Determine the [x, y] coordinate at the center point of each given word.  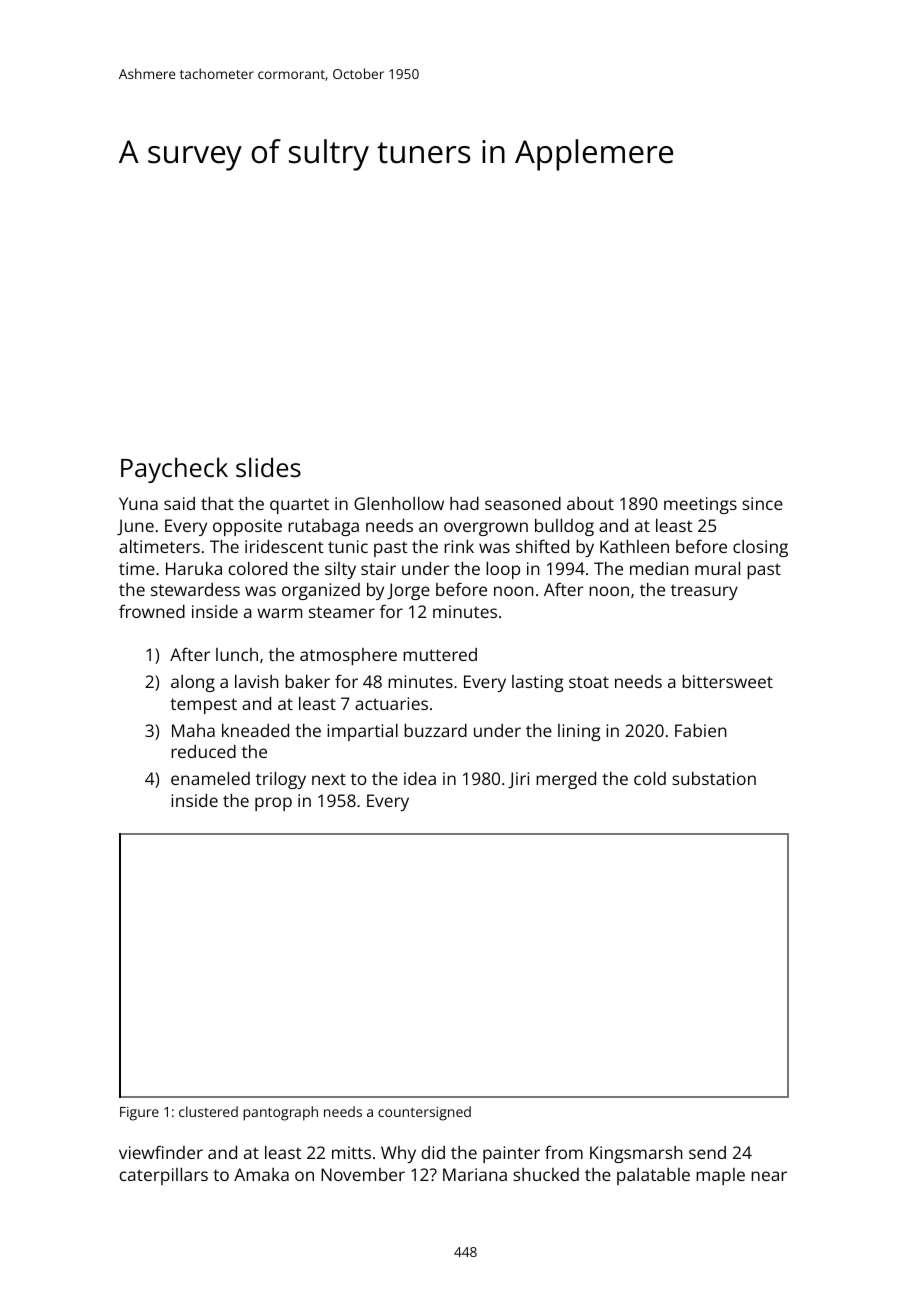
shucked [546, 1174]
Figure [139, 1114]
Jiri [518, 780]
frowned [152, 611]
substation [714, 778]
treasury [704, 592]
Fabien [701, 730]
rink [459, 546]
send [707, 1152]
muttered [440, 654]
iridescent [284, 546]
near [769, 1176]
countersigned [424, 1113]
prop [273, 804]
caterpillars [163, 1176]
